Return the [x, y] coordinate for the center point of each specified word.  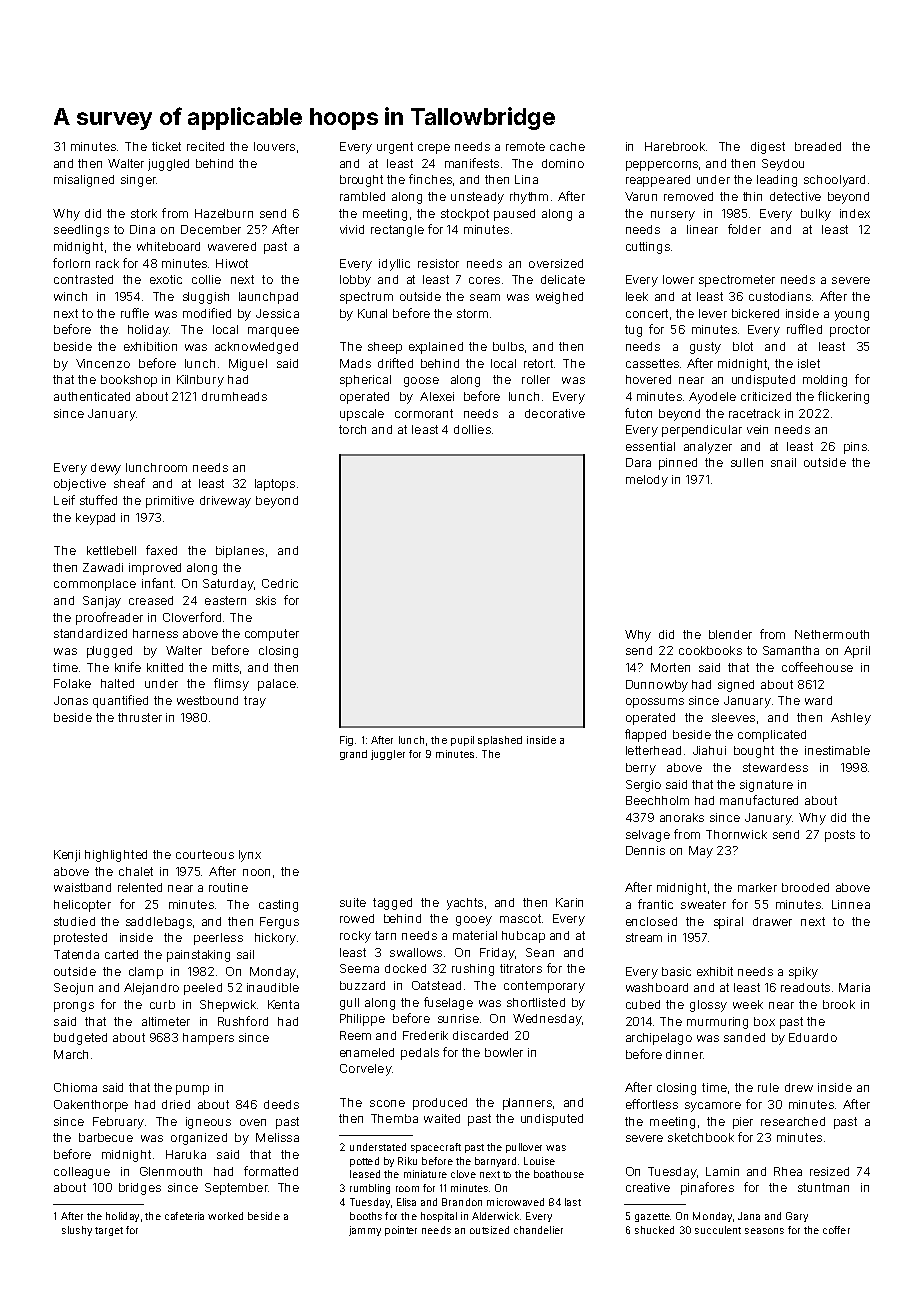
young [852, 316]
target [109, 1231]
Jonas [71, 700]
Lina [526, 179]
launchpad [268, 298]
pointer [401, 1231]
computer [272, 635]
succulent [718, 1230]
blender [730, 634]
